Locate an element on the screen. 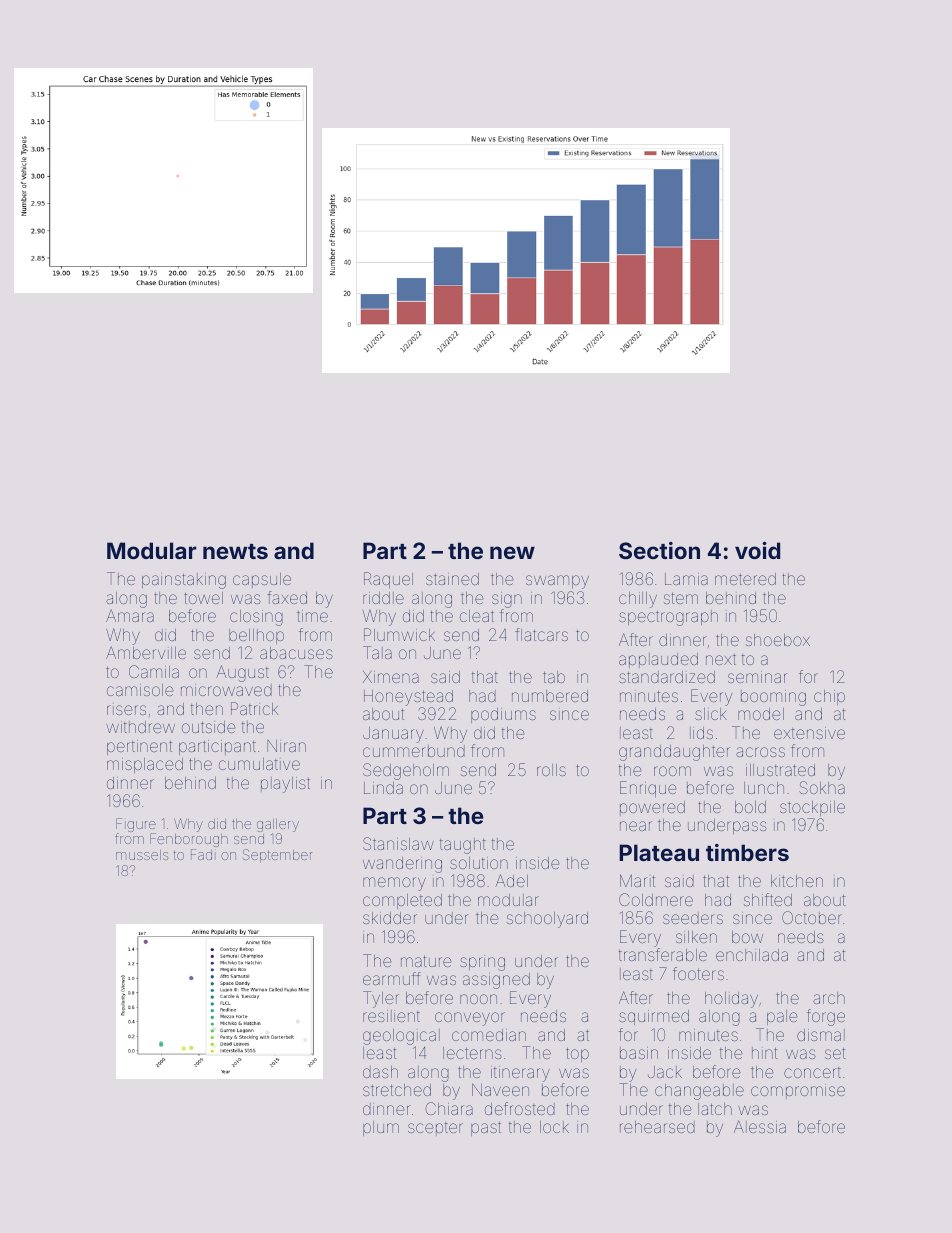 Image resolution: width=952 pixels, height=1233 pixels. Fenborough is located at coordinates (189, 840).
